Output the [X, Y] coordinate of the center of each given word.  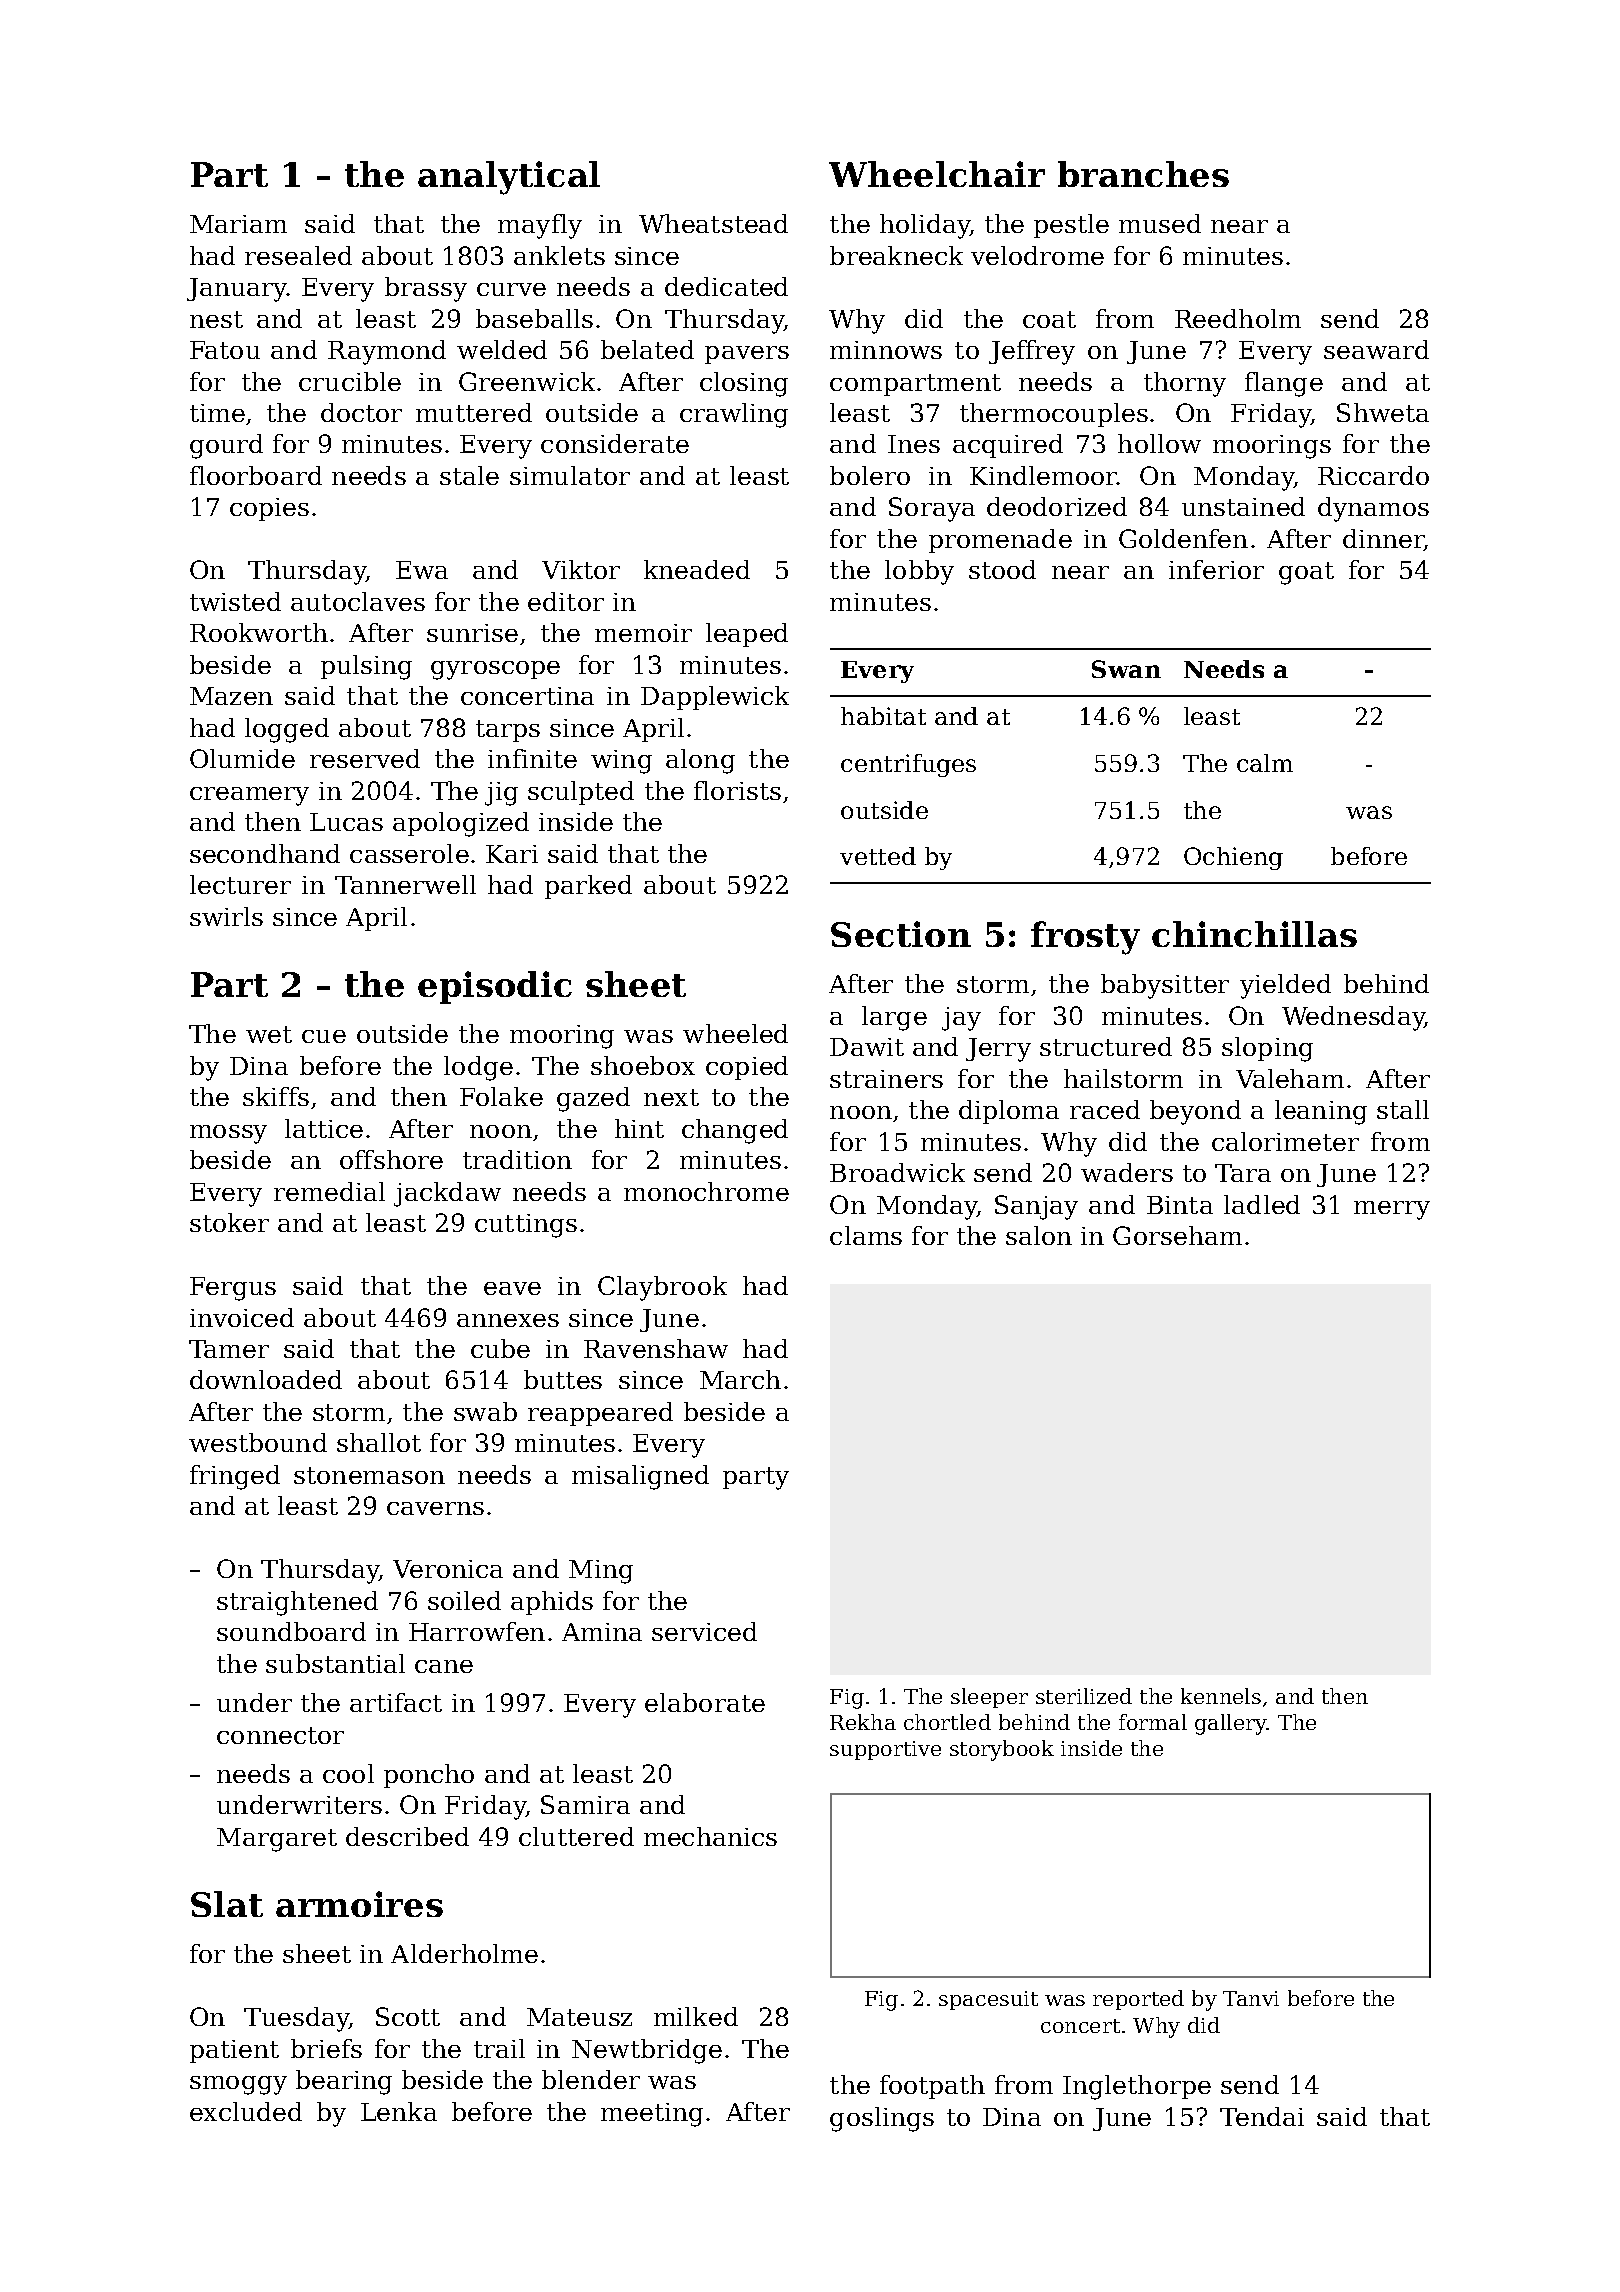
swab [485, 1411]
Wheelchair [937, 174]
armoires [359, 1904]
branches [1143, 174]
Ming [601, 1572]
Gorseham [1177, 1235]
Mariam [238, 224]
